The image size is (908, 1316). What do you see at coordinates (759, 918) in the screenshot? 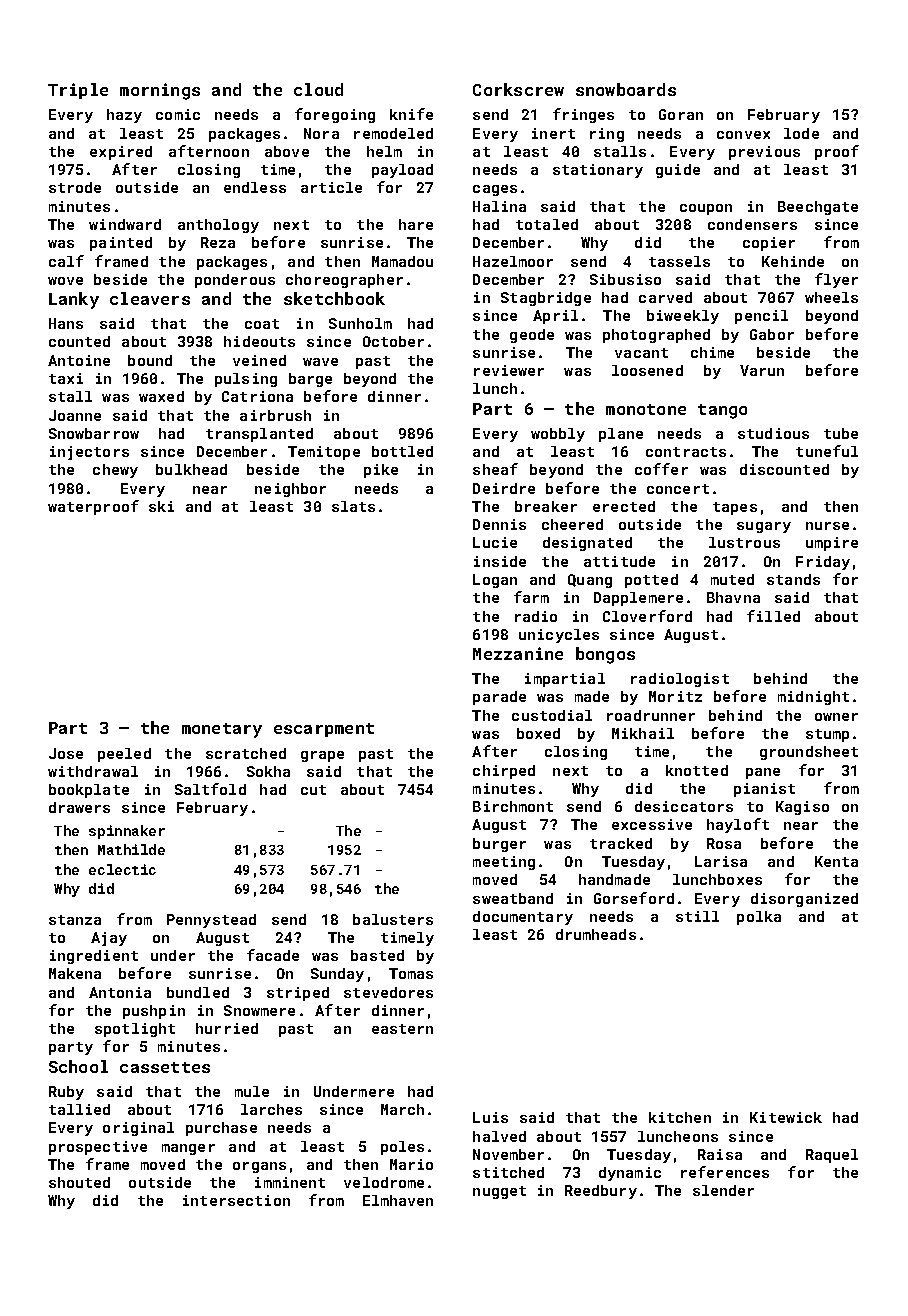
I see `polka` at bounding box center [759, 918].
